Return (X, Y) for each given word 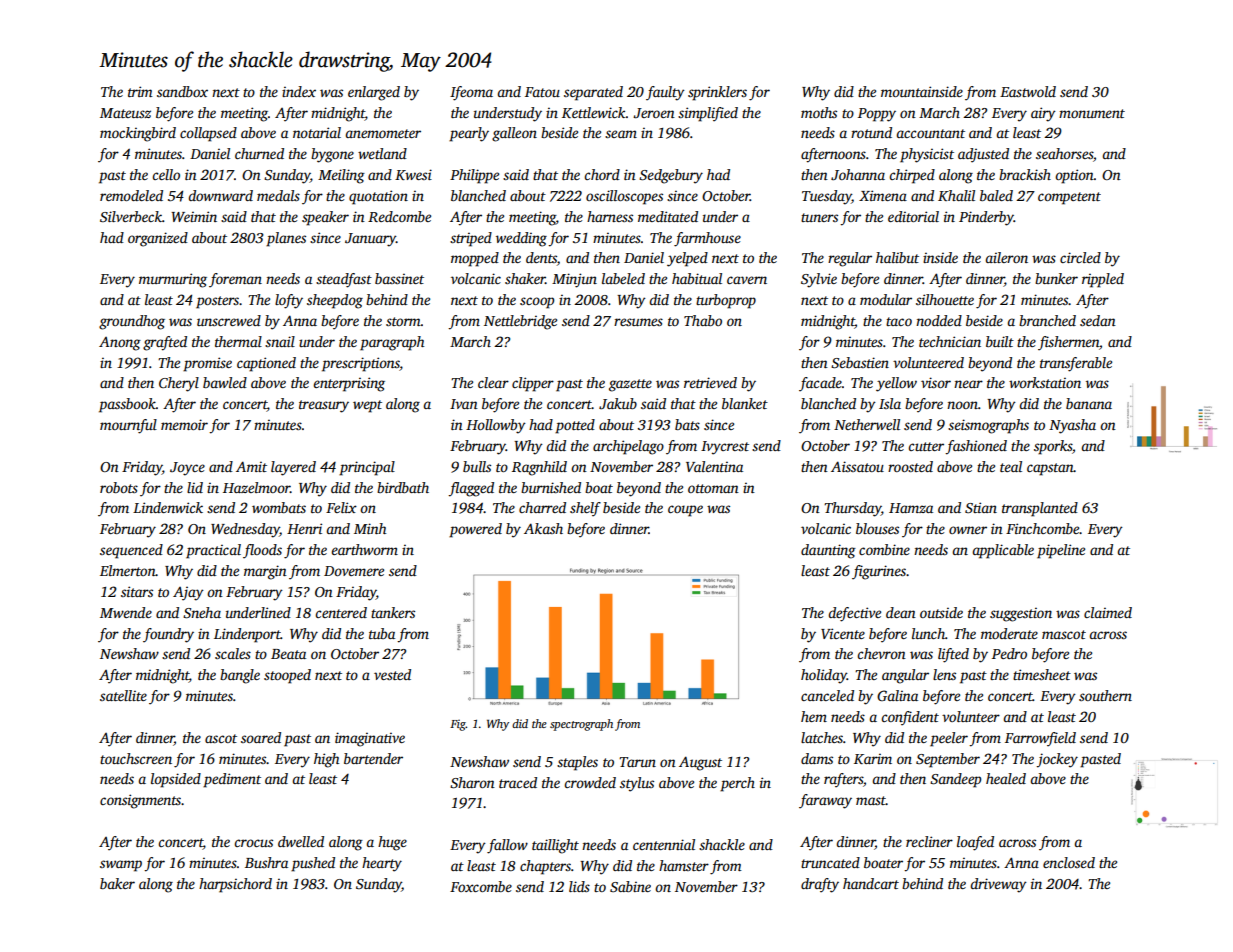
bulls (477, 466)
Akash (543, 528)
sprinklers (717, 93)
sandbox (182, 91)
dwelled (301, 841)
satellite (123, 695)
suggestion (1021, 615)
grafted (165, 343)
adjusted (983, 155)
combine (884, 549)
